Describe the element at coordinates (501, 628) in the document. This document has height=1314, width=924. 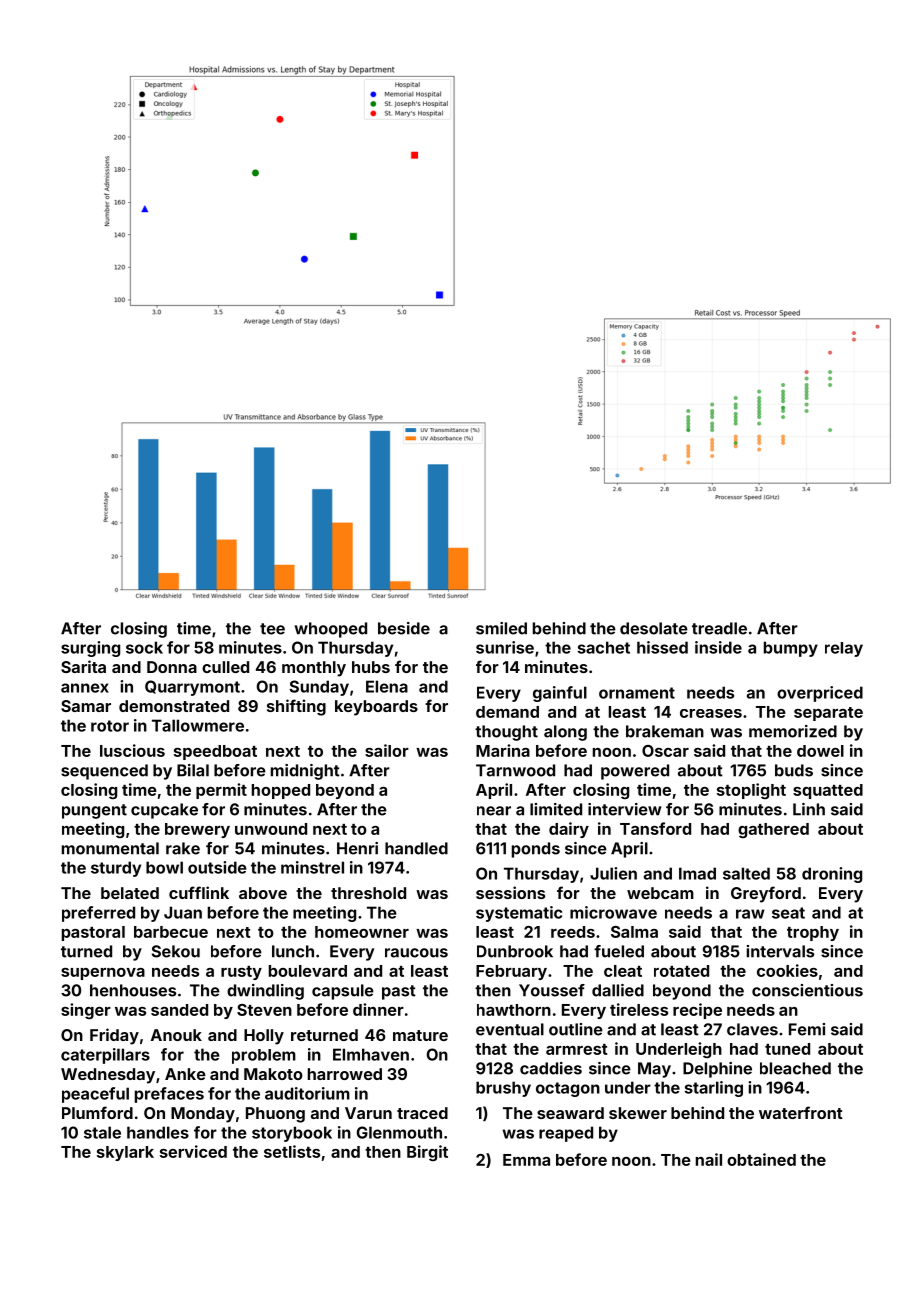
I see `smiled` at that location.
